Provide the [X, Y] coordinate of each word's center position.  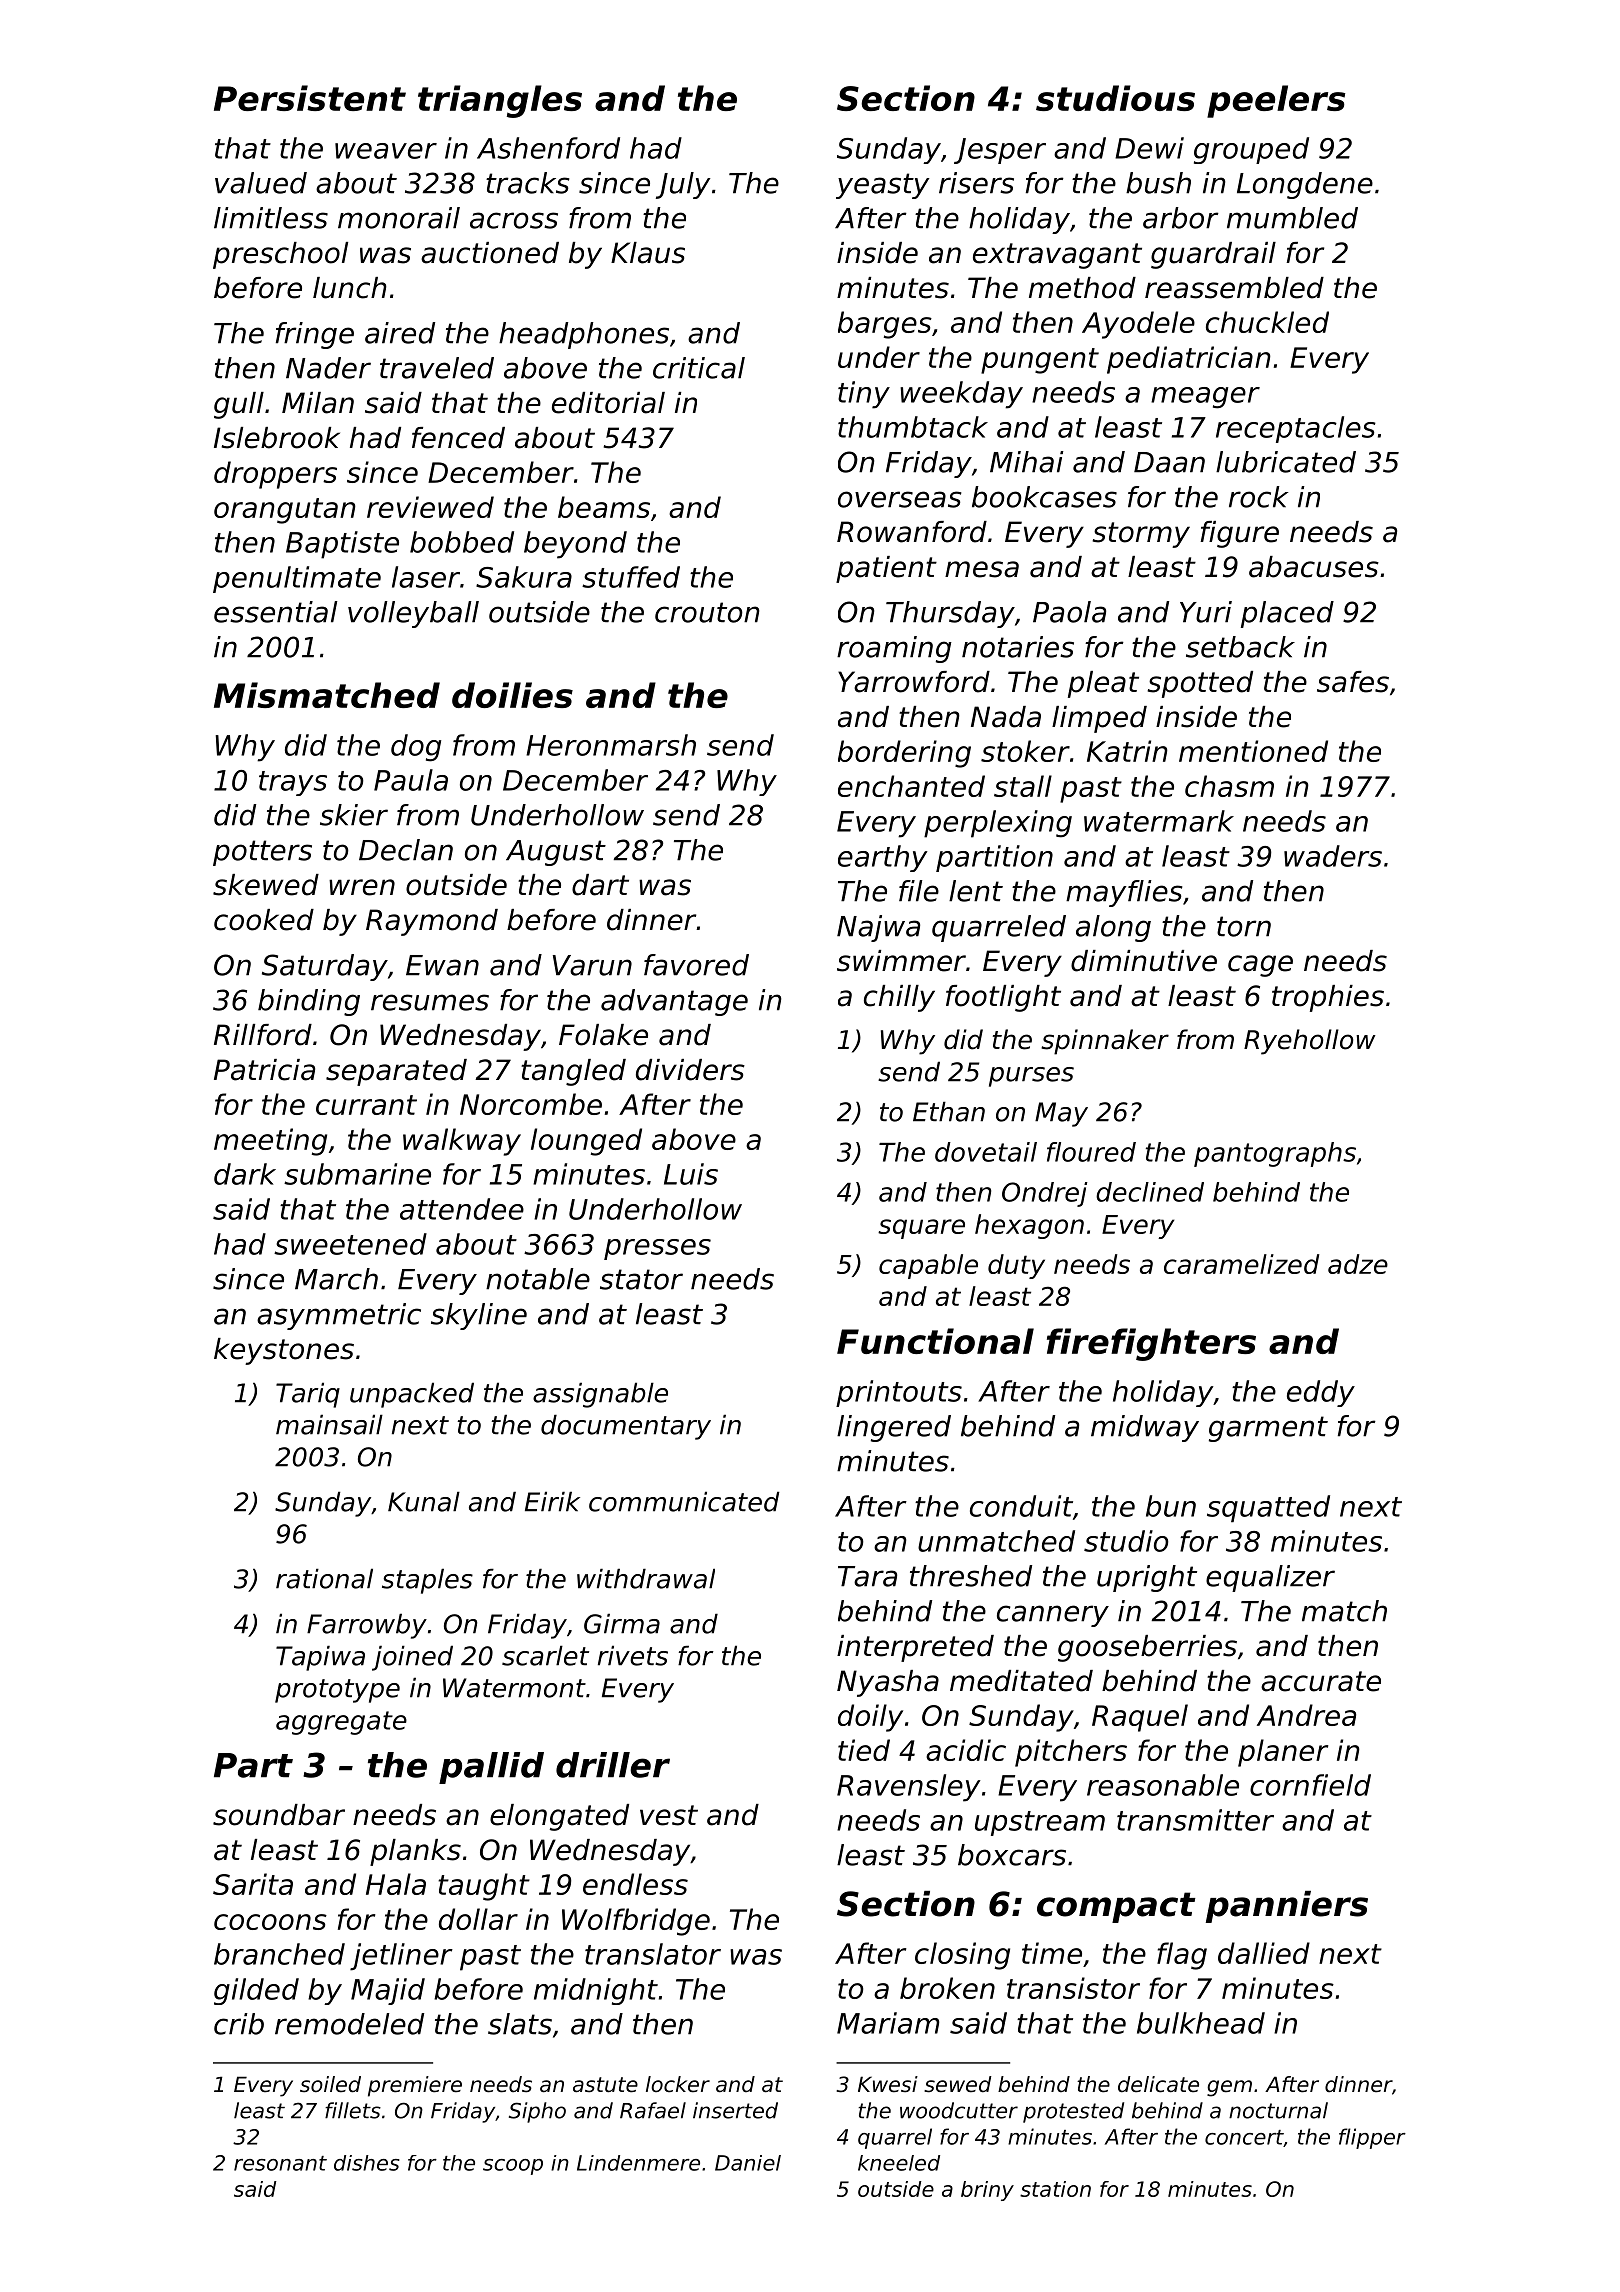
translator [653, 1954]
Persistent [310, 98]
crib [239, 2024]
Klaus [648, 253]
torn [1244, 926]
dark [245, 1174]
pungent [1040, 361]
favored [696, 965]
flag [1182, 1956]
